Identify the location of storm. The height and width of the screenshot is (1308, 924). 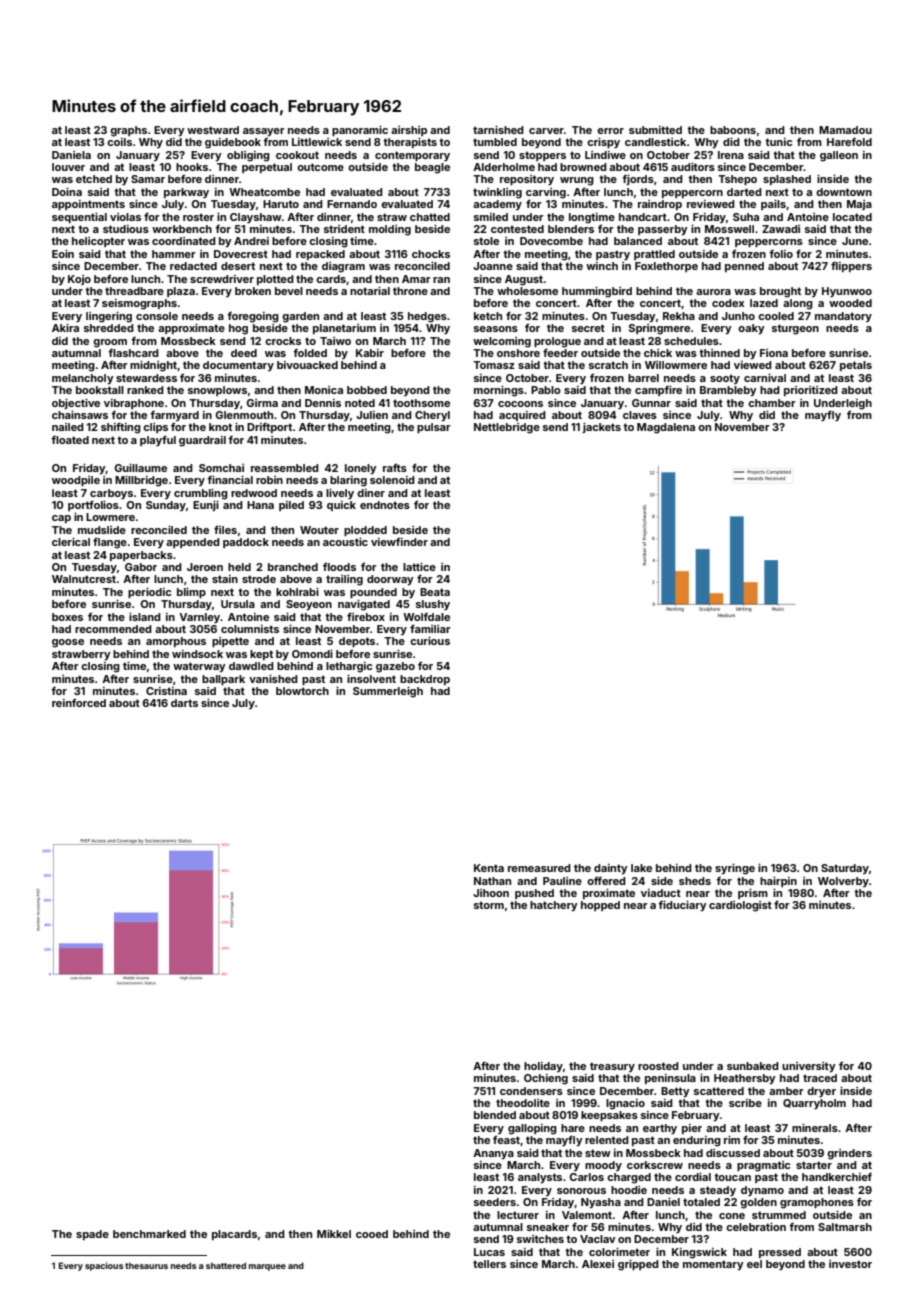
(489, 905).
